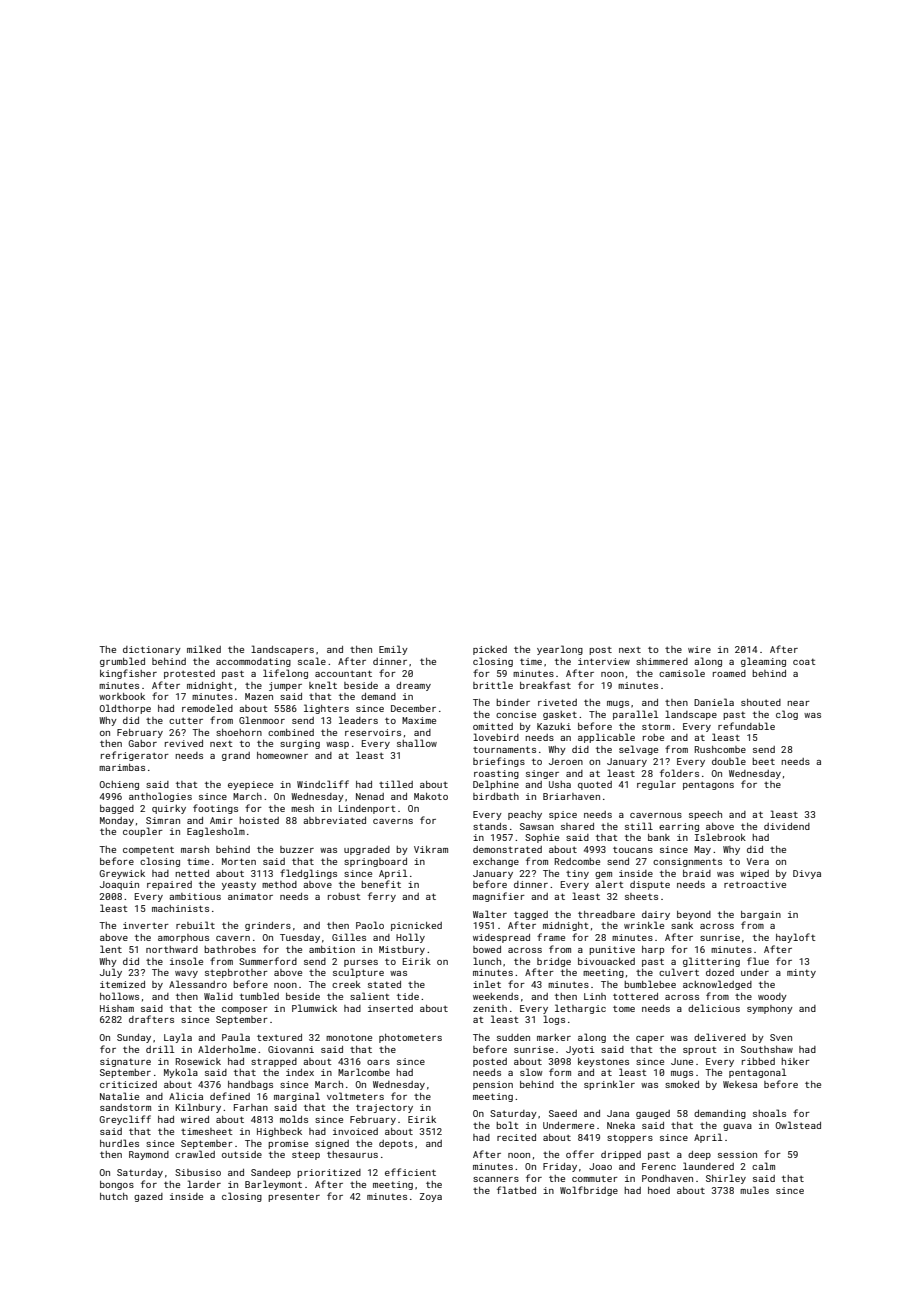 This image has height=1308, width=924. Describe the element at coordinates (300, 938) in the image. I see `Tuesday` at that location.
